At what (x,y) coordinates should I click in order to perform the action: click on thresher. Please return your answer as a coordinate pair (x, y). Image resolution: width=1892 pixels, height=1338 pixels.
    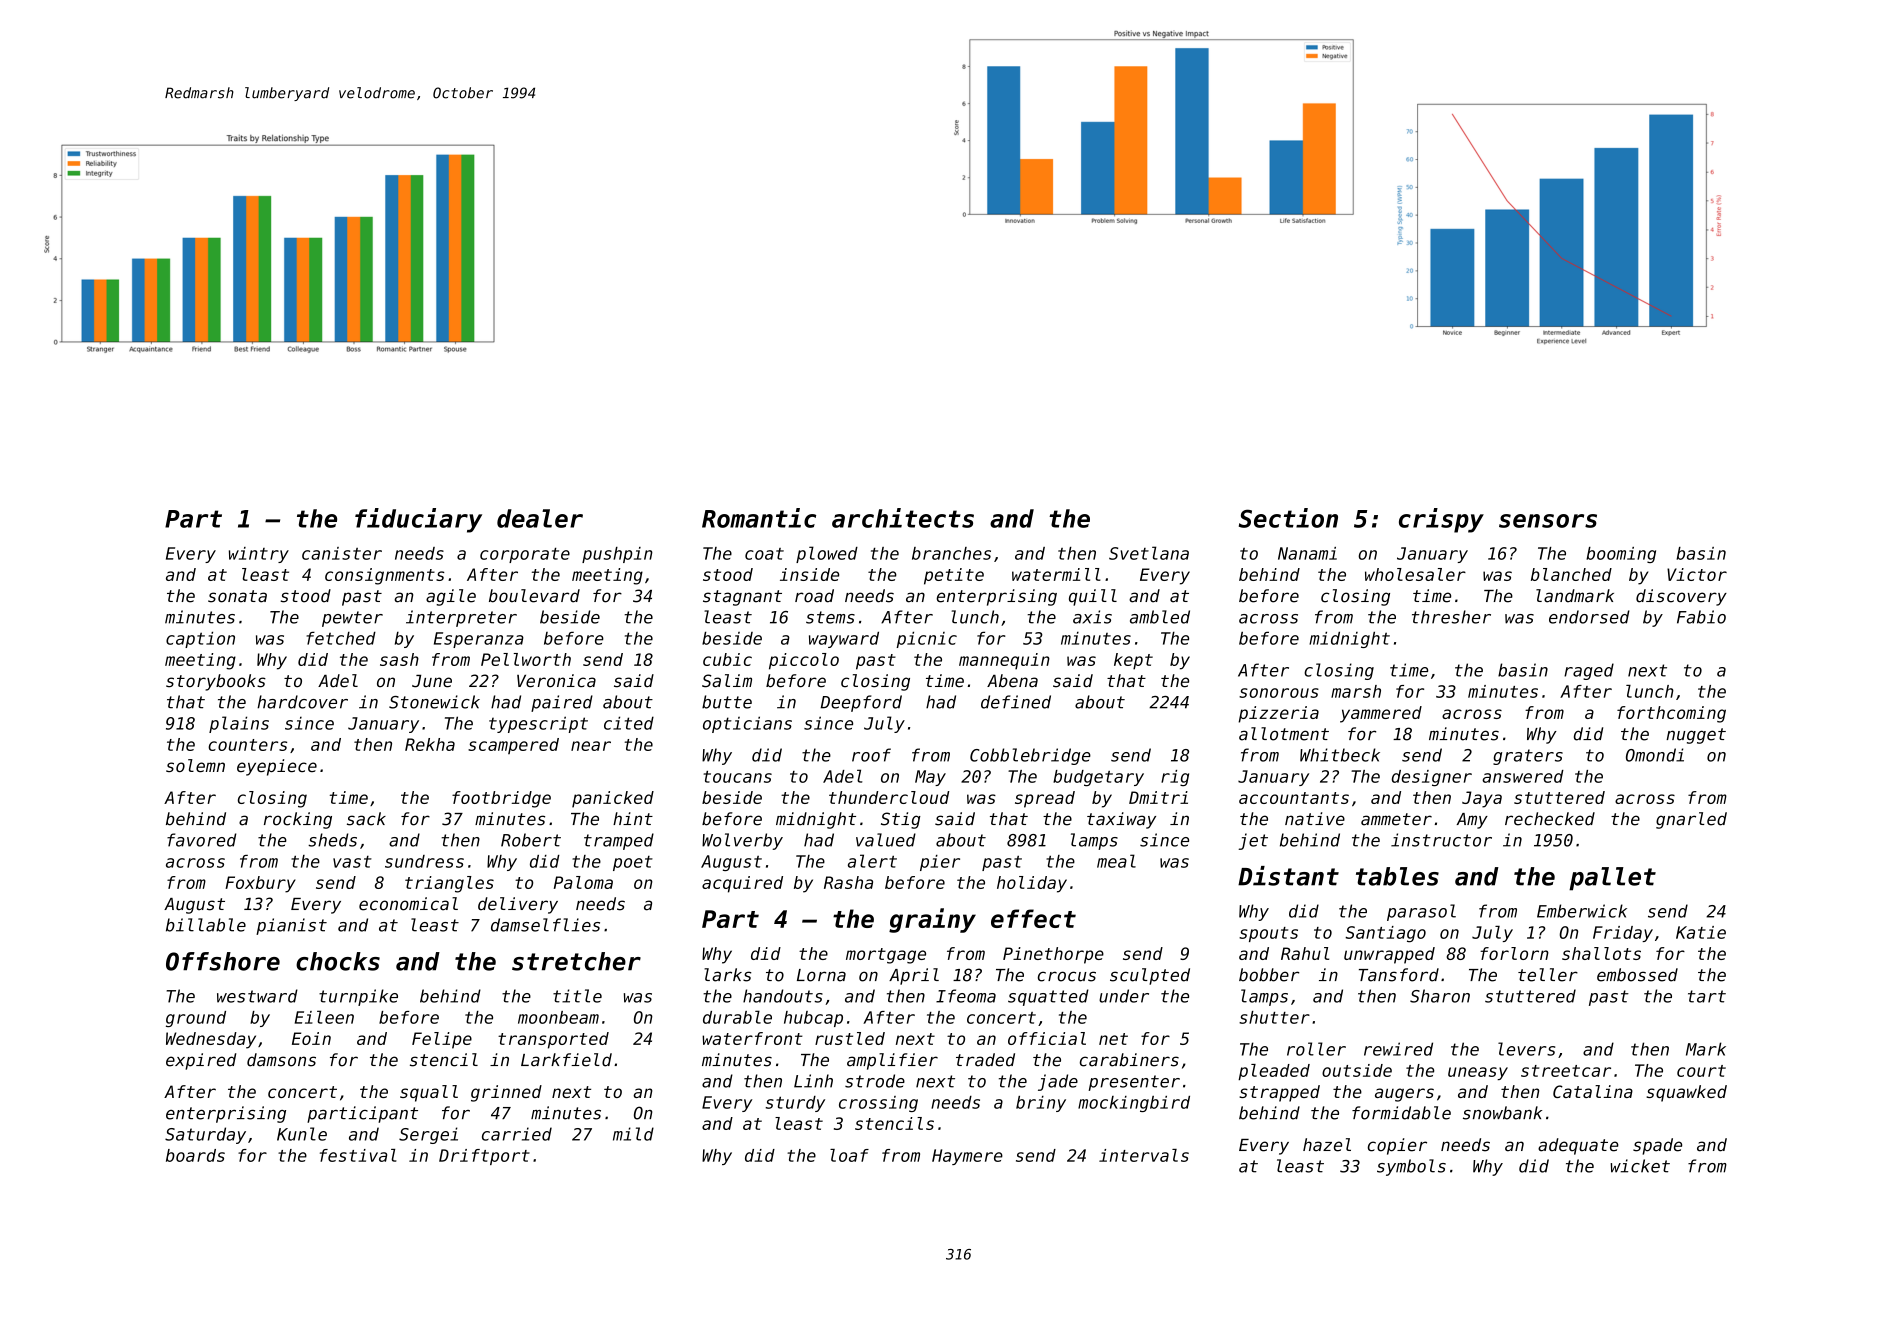
    Looking at the image, I should click on (1451, 617).
